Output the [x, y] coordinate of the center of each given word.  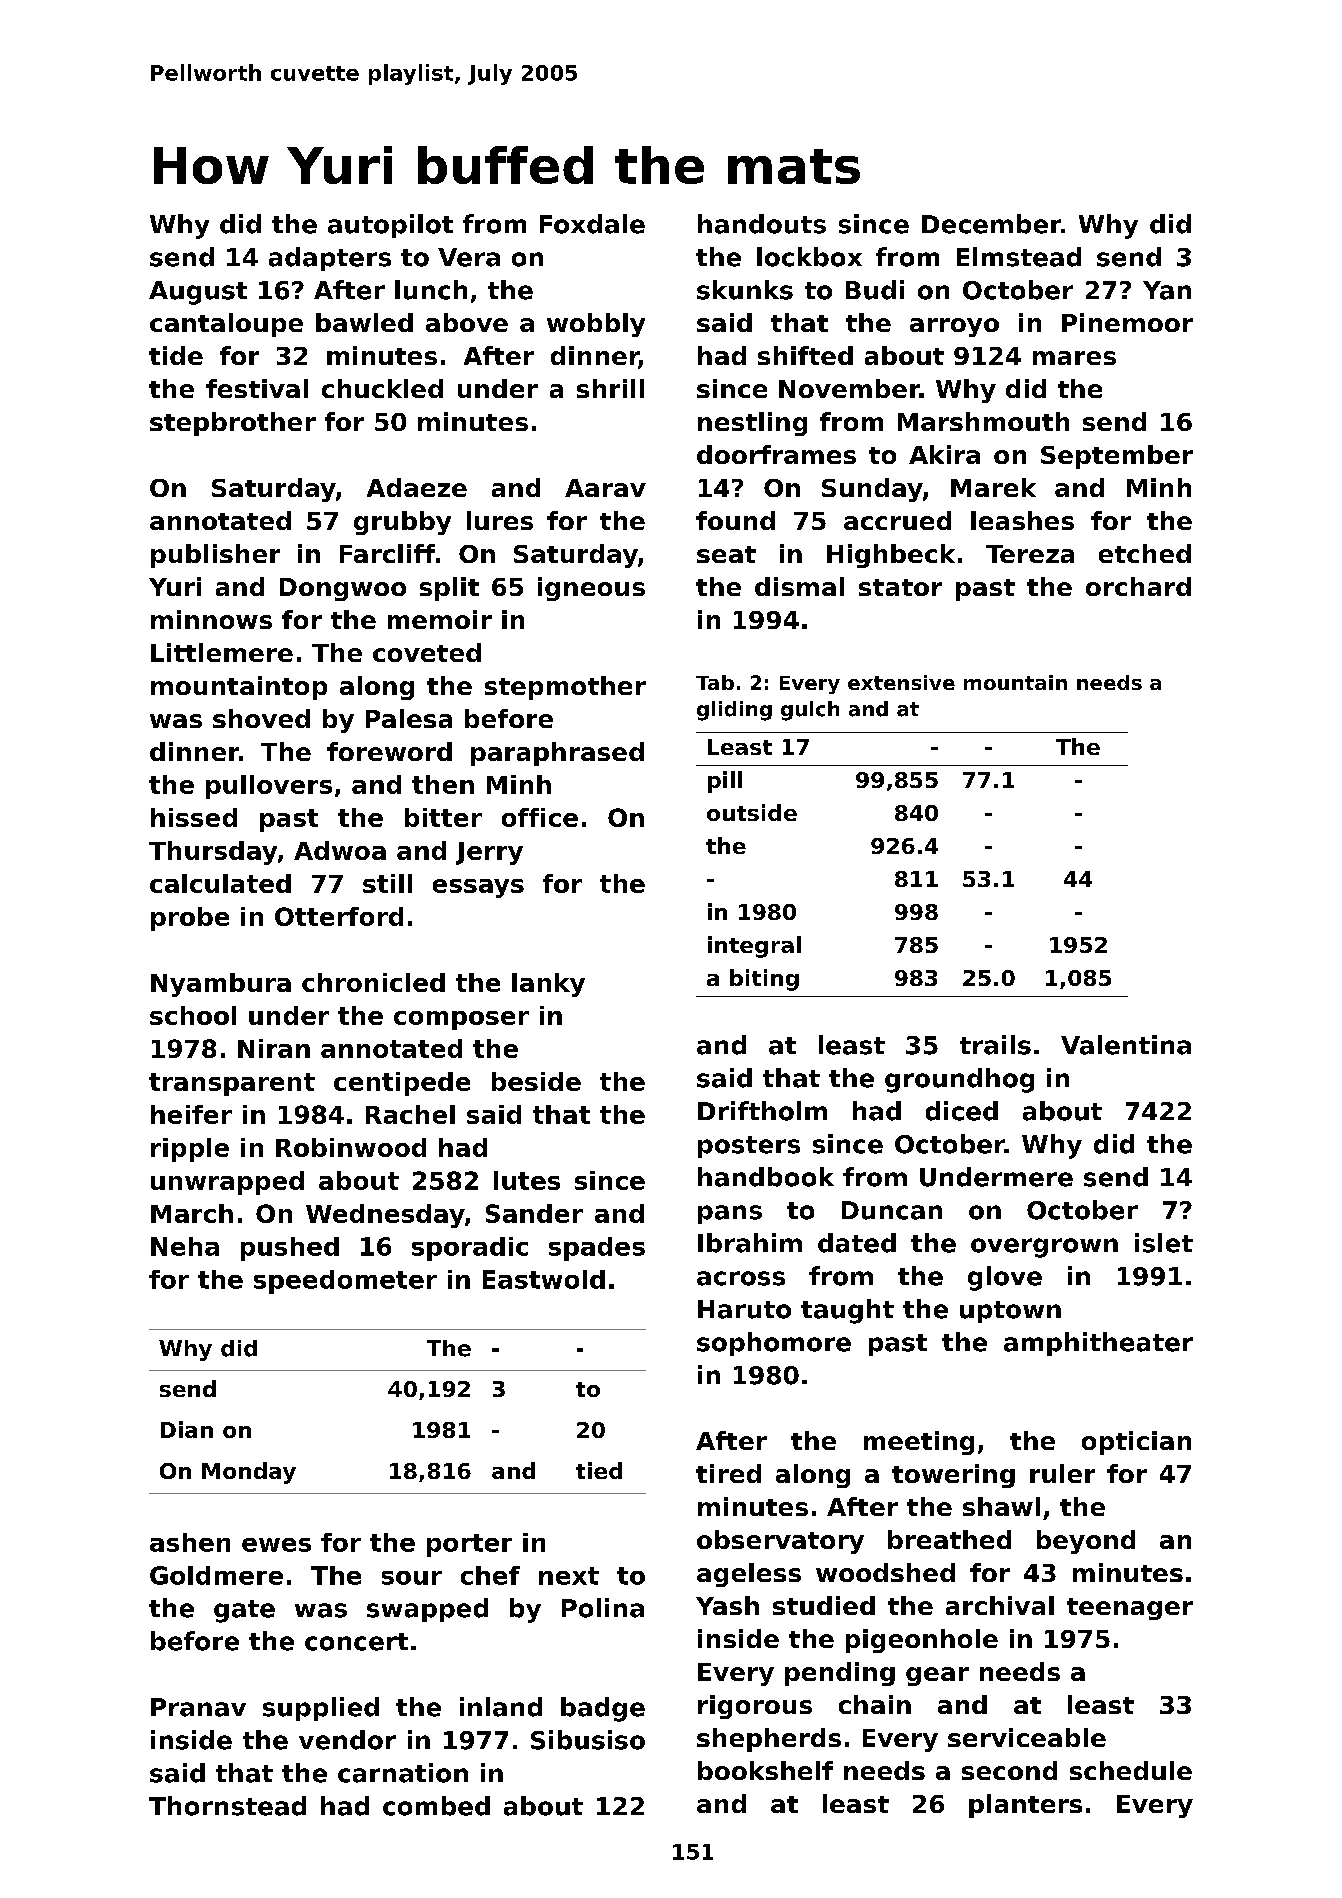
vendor [347, 1740]
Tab [715, 682]
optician [1136, 1443]
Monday [249, 1473]
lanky [548, 985]
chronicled [373, 982]
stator [900, 587]
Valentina [1126, 1045]
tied [599, 1470]
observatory [780, 1542]
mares [1074, 358]
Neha [185, 1246]
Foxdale [592, 224]
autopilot [390, 226]
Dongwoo [343, 589]
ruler [1062, 1473]
